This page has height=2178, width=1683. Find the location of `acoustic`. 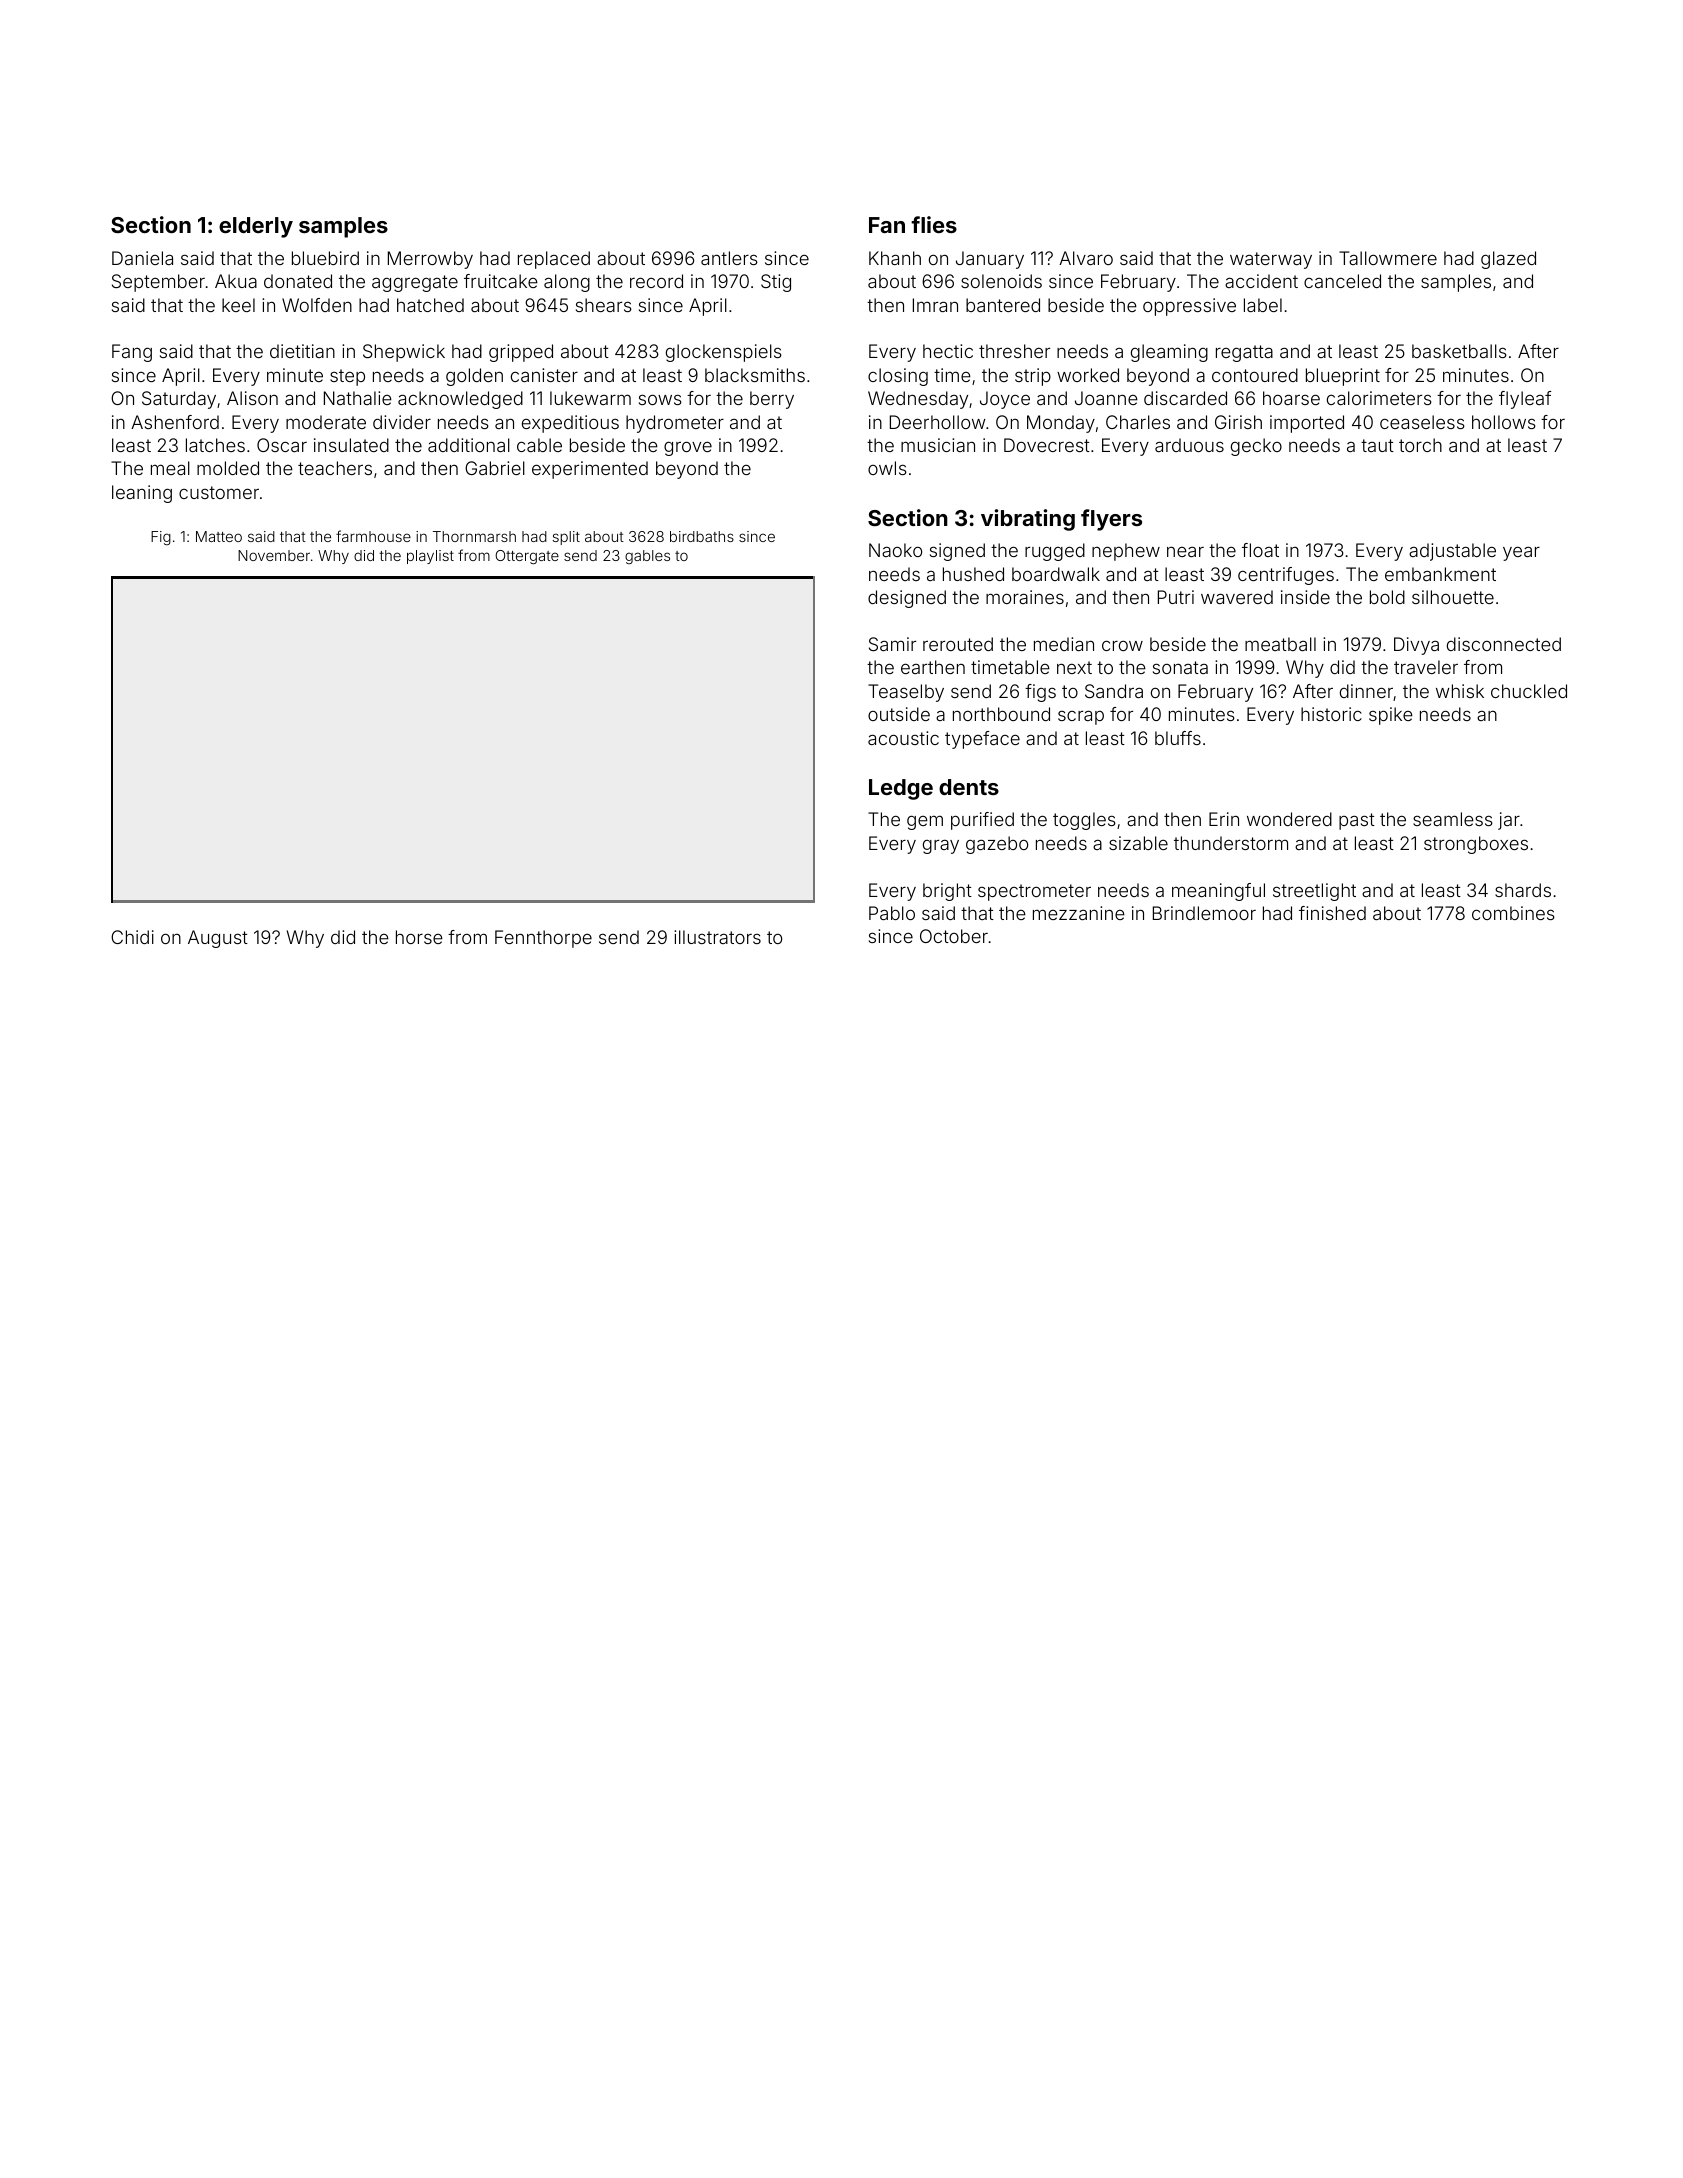

acoustic is located at coordinates (903, 738).
